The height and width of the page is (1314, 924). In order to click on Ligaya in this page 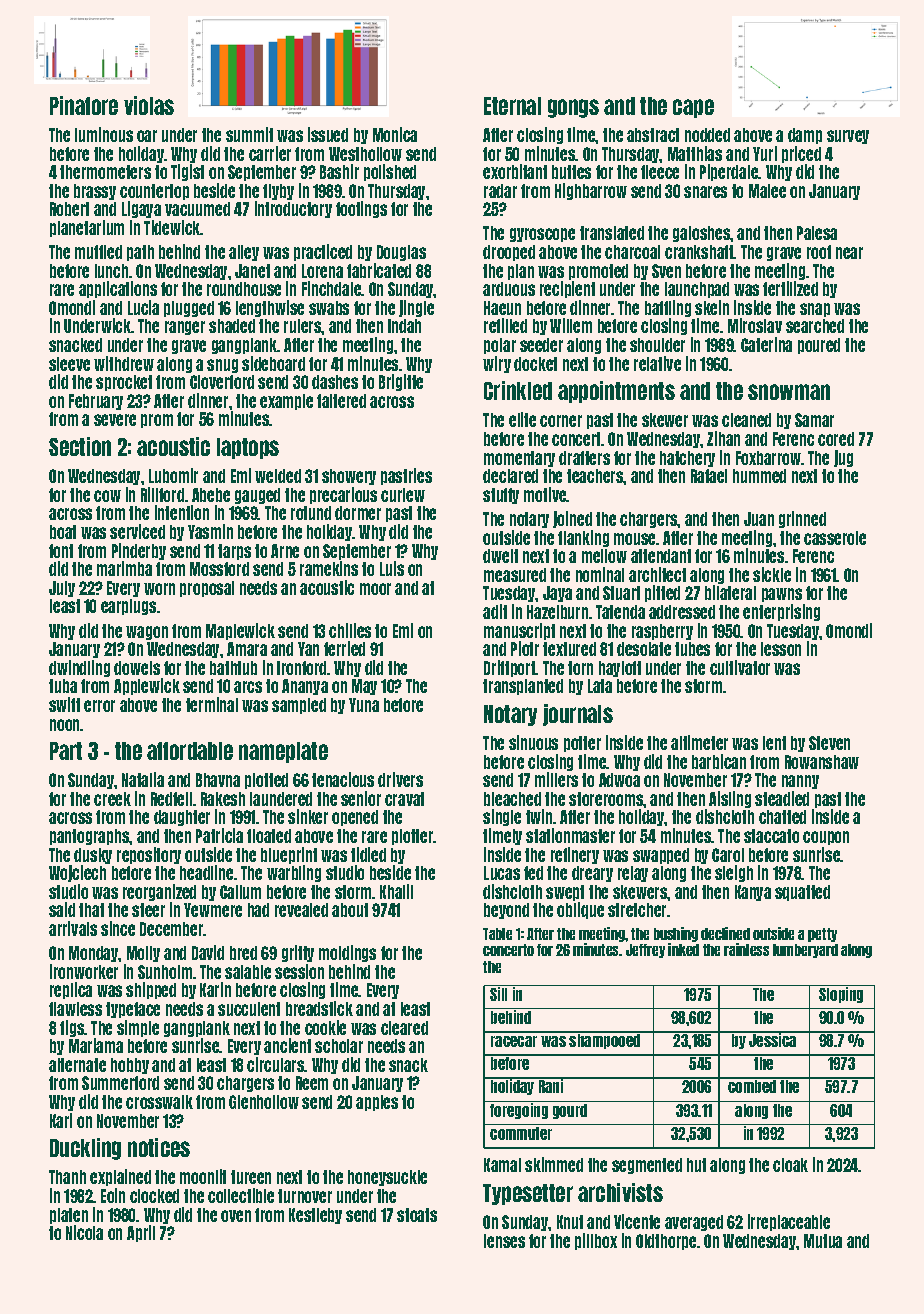, I will do `click(141, 209)`.
